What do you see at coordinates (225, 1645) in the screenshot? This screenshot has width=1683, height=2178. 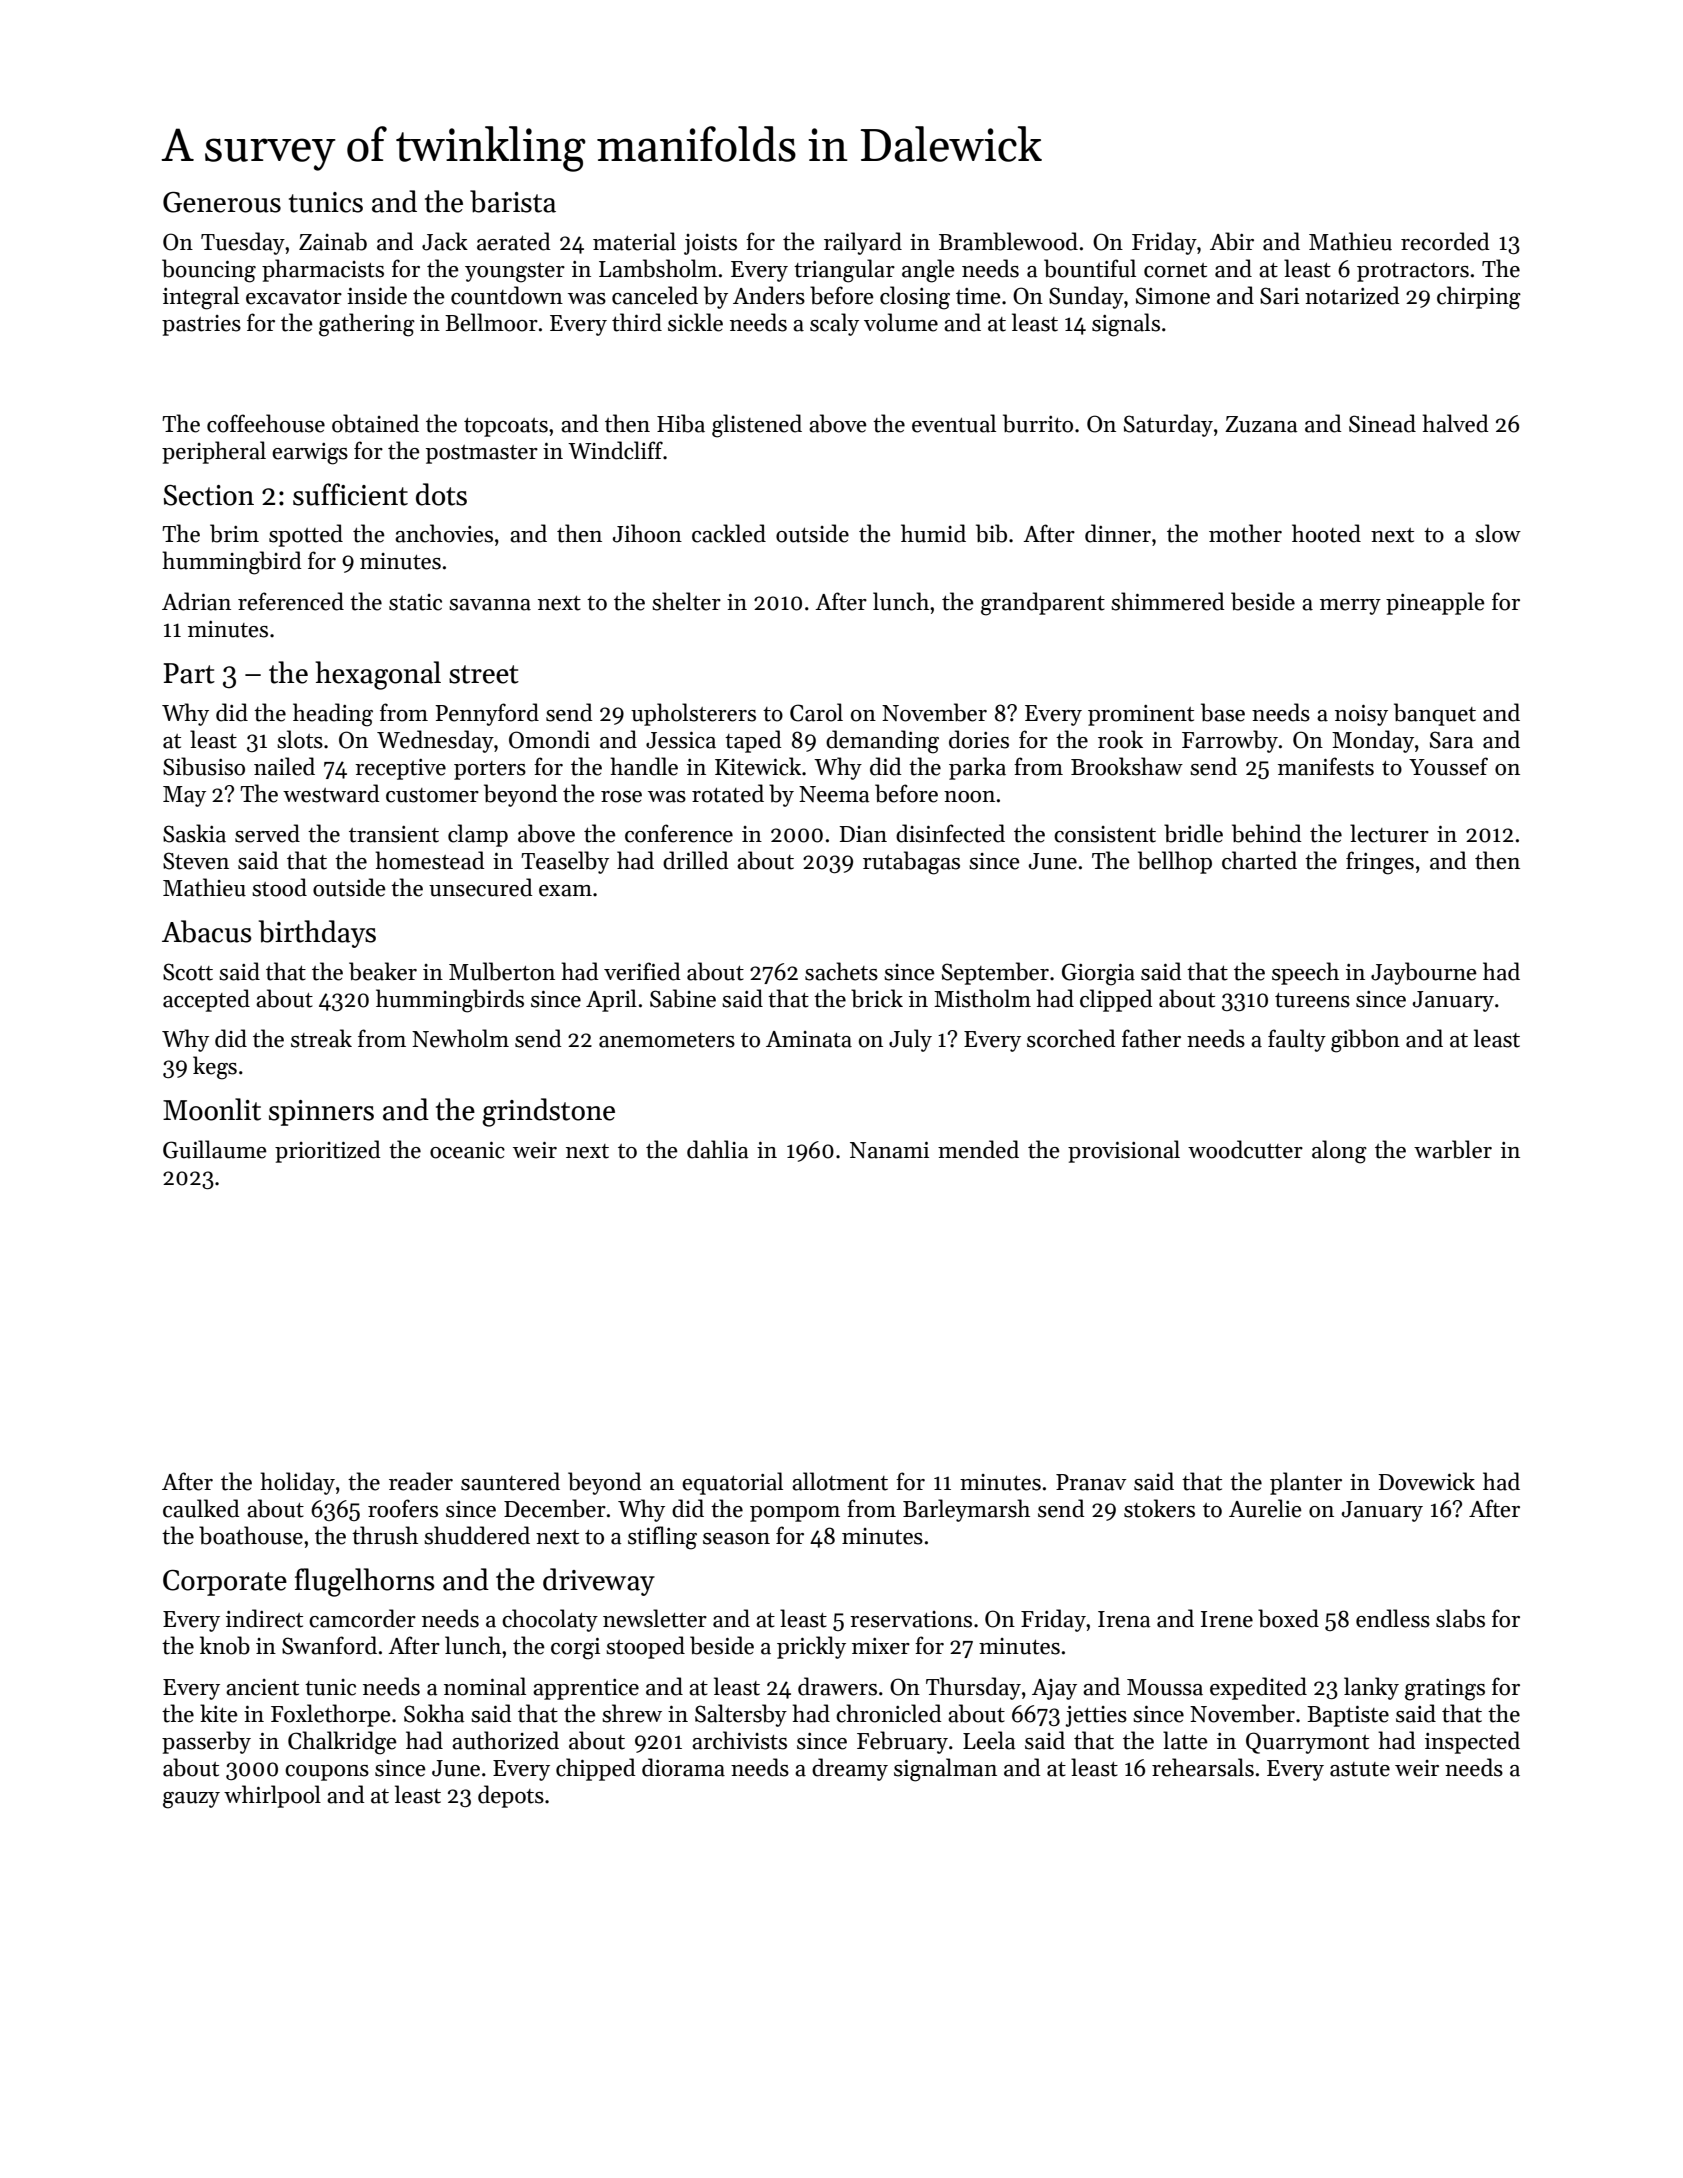 I see `knob` at bounding box center [225, 1645].
